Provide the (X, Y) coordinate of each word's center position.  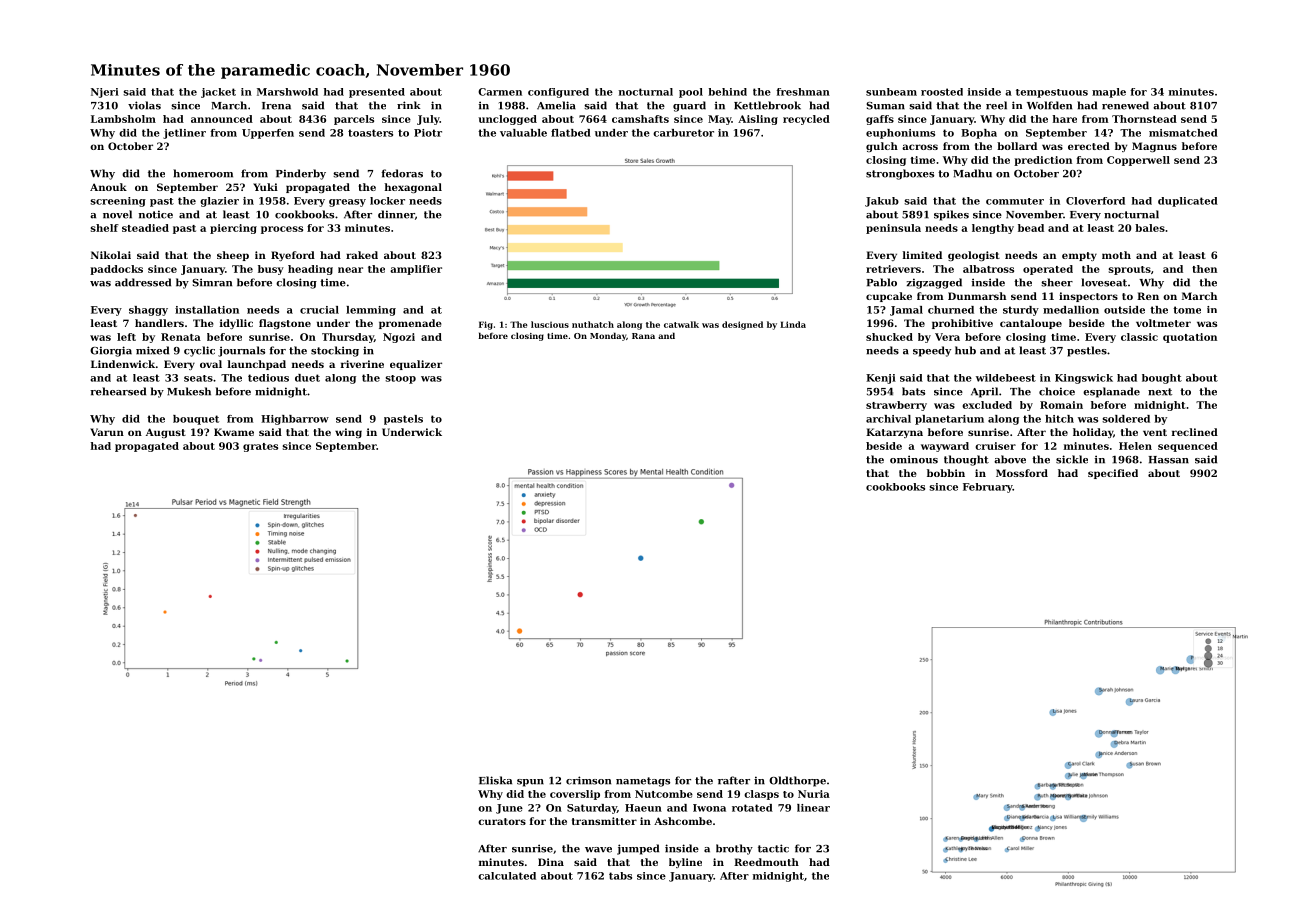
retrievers (893, 269)
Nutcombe (664, 794)
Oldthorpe (797, 781)
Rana (643, 336)
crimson (588, 780)
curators (502, 821)
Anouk (108, 187)
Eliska (495, 780)
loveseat (1104, 282)
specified (1113, 474)
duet (307, 378)
